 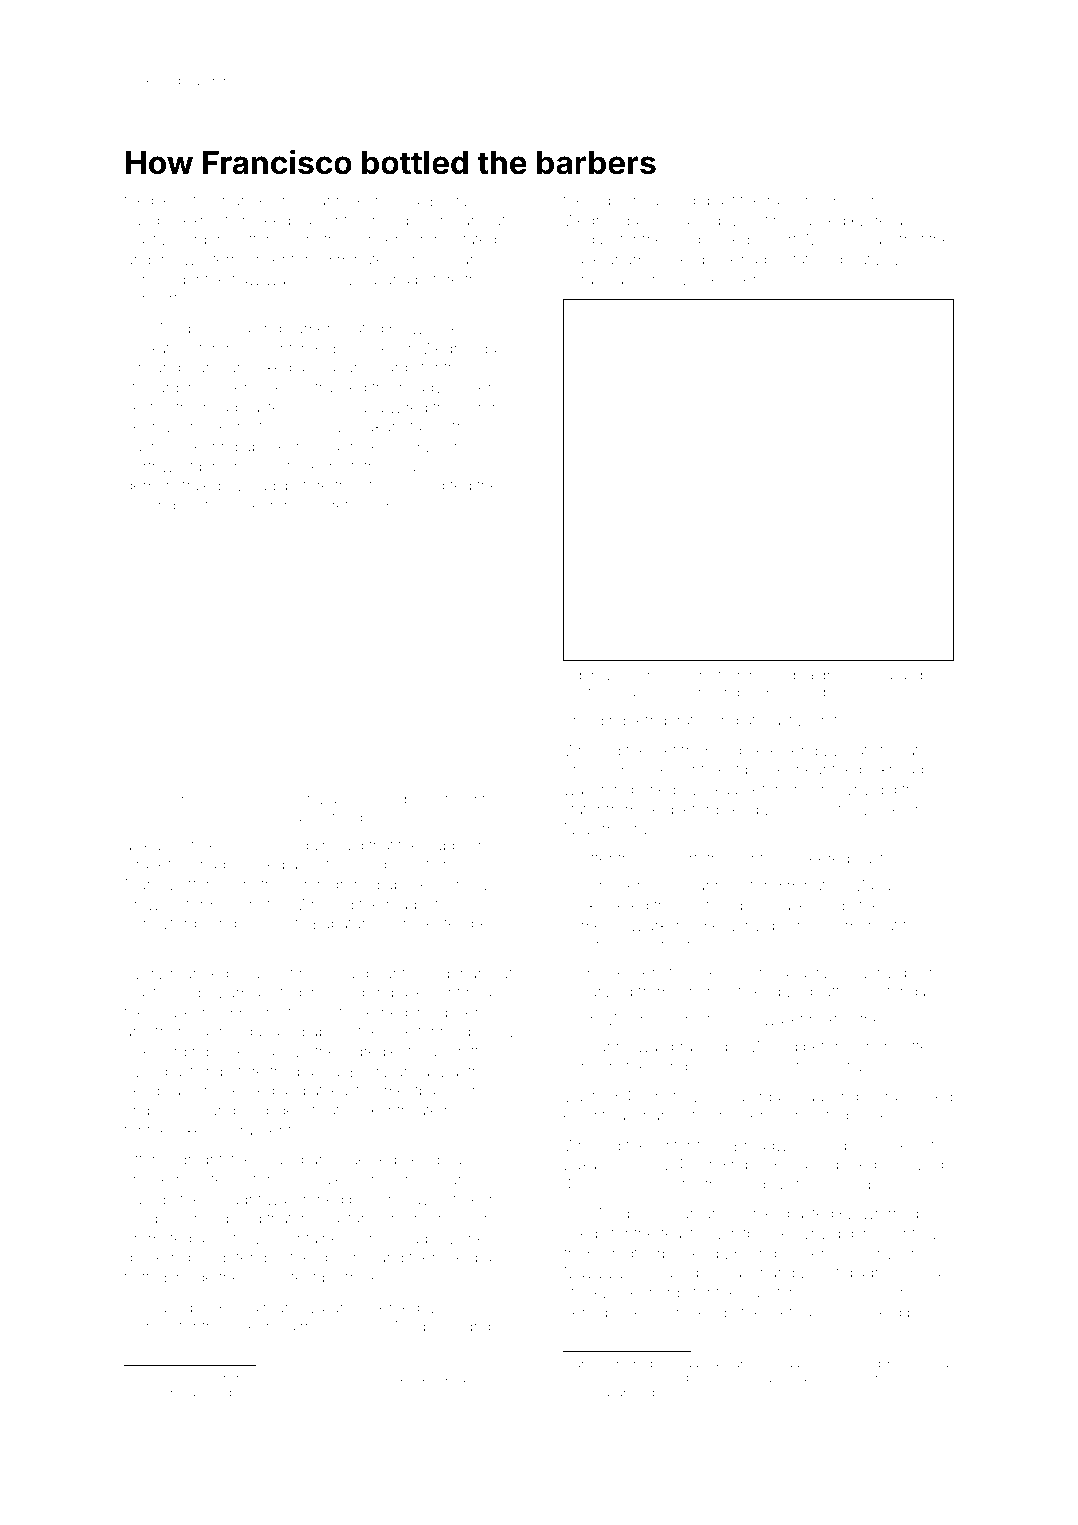 What do you see at coordinates (436, 221) in the screenshot?
I see `scone` at bounding box center [436, 221].
